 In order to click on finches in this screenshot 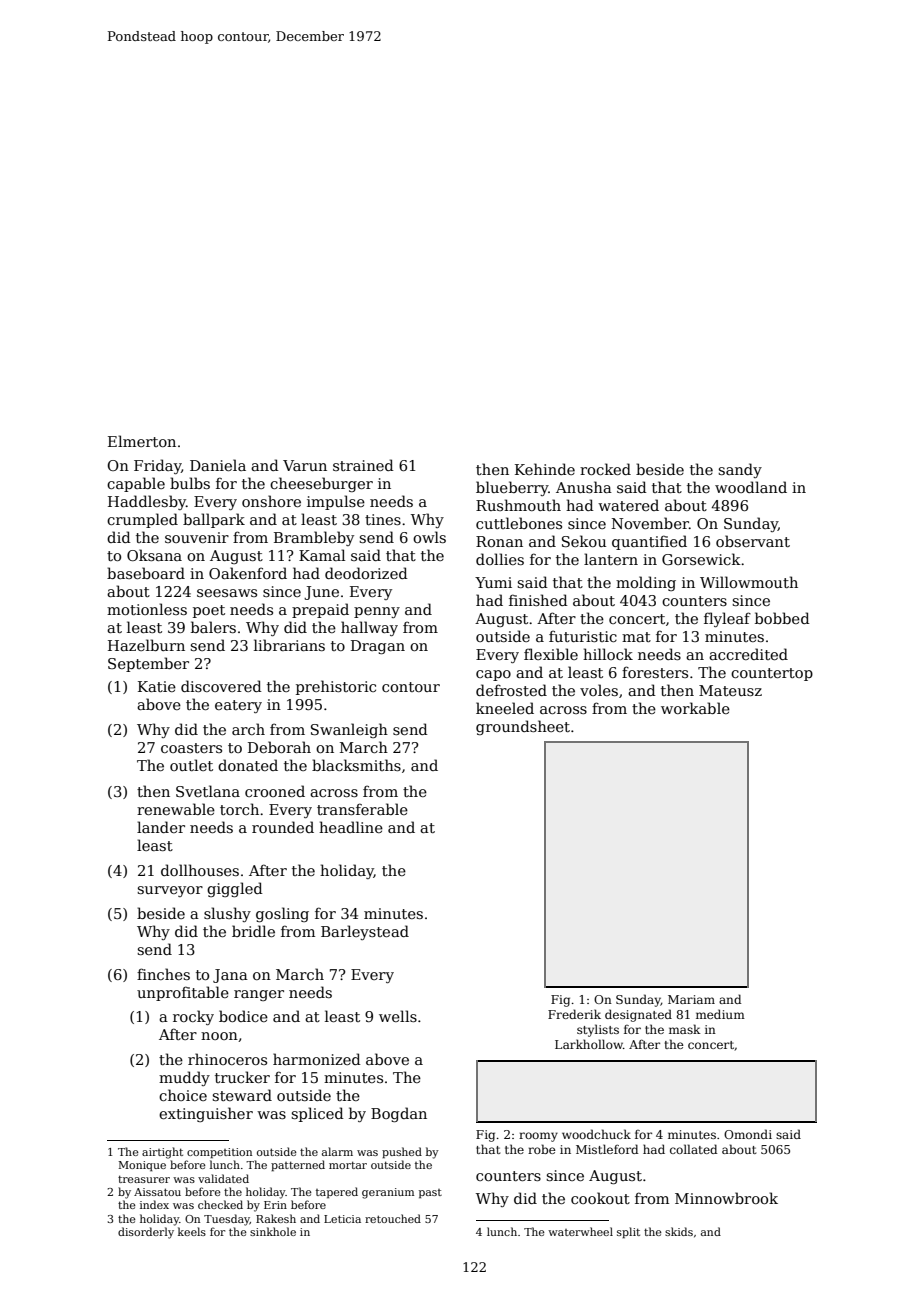, I will do `click(163, 974)`.
